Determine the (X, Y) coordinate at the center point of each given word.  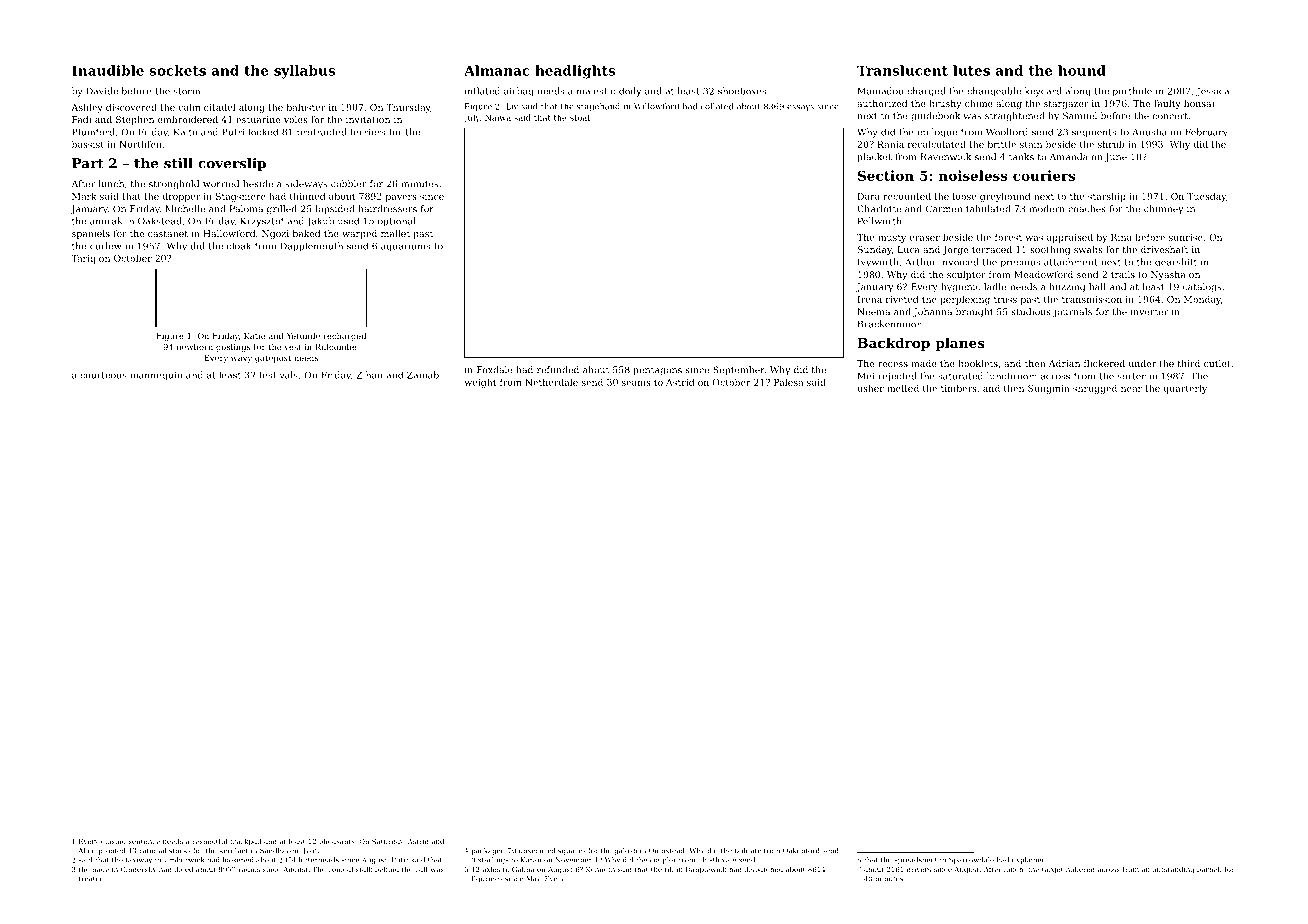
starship (1107, 197)
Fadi (82, 119)
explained (1029, 860)
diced (183, 869)
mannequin (156, 376)
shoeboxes (742, 91)
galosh (625, 851)
